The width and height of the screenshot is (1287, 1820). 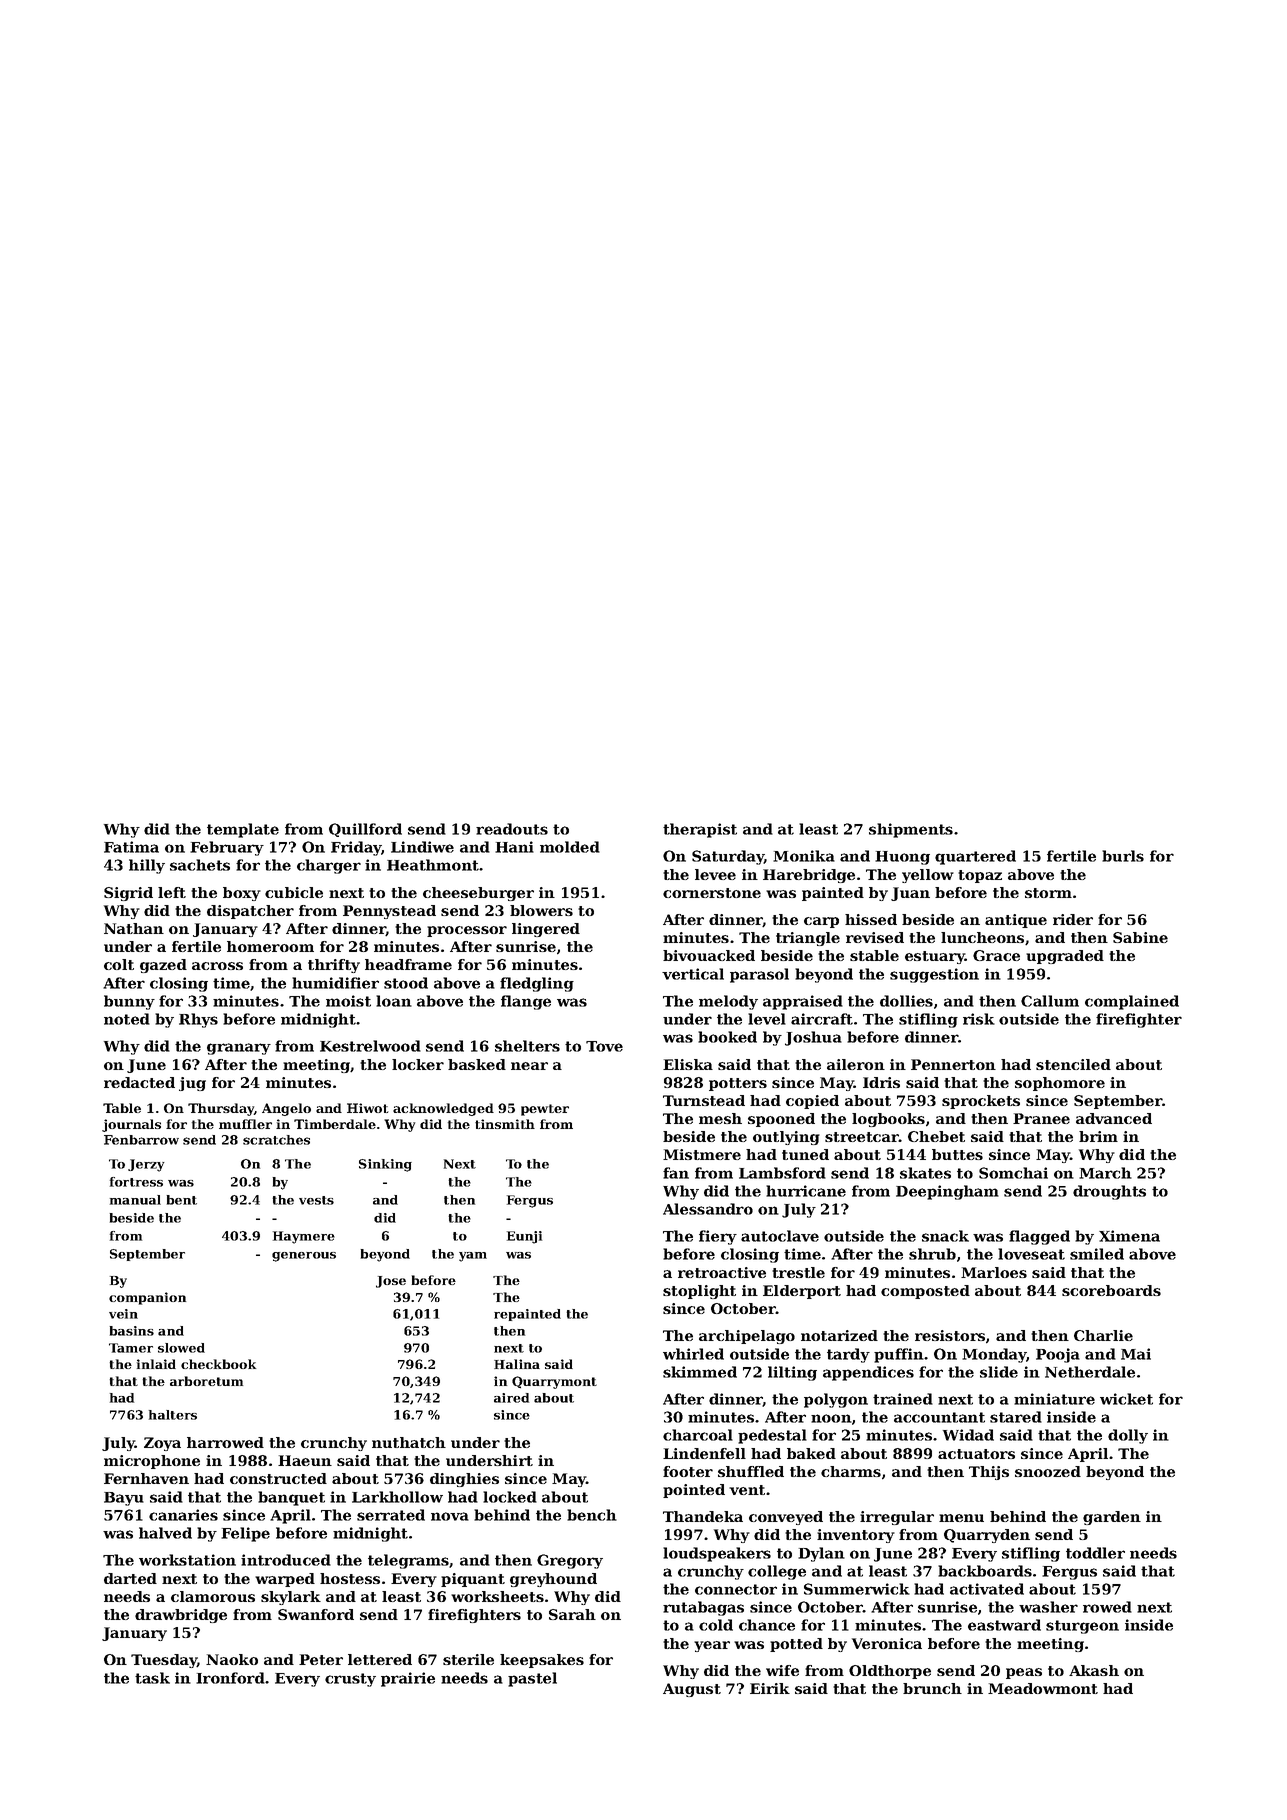 I want to click on drawbridge, so click(x=181, y=1616).
